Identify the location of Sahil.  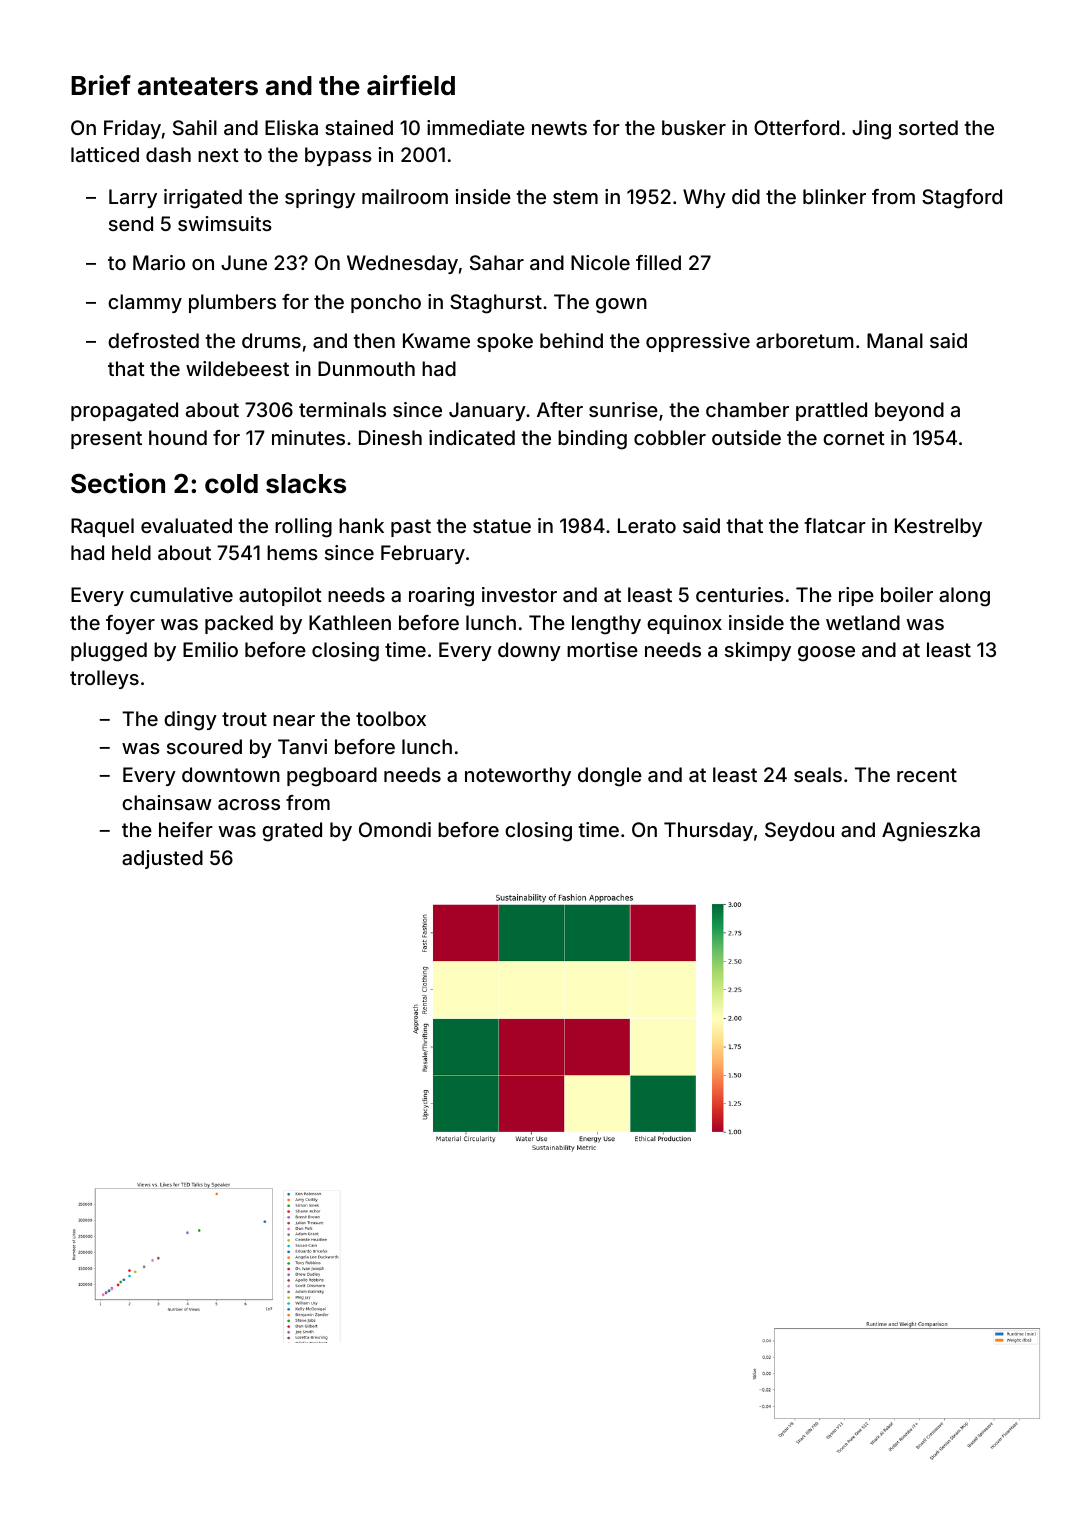
(195, 127).
